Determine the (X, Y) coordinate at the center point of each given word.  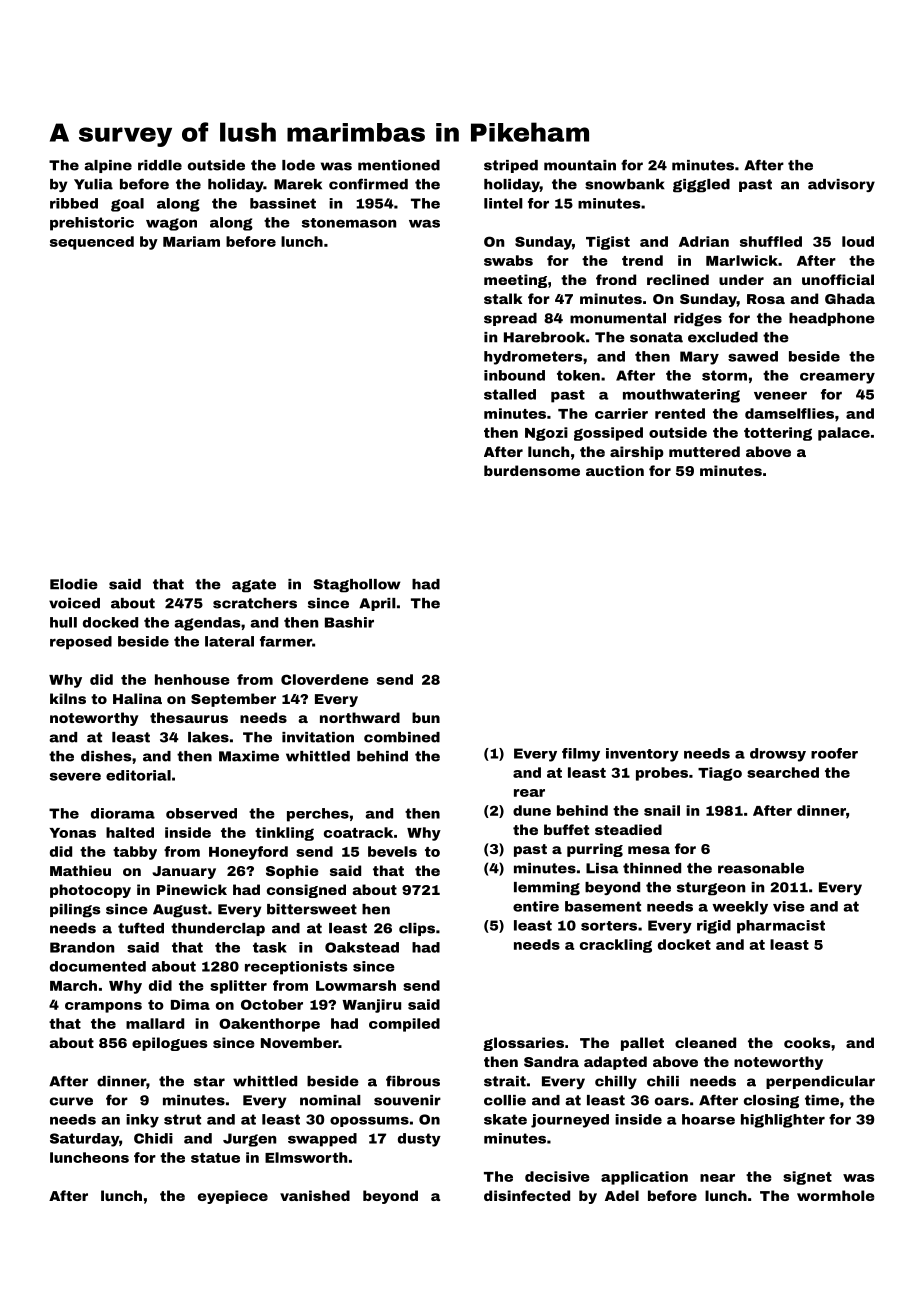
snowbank (625, 184)
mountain (580, 165)
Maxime (249, 756)
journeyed (570, 1121)
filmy (581, 755)
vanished (315, 1195)
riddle (160, 165)
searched (783, 772)
